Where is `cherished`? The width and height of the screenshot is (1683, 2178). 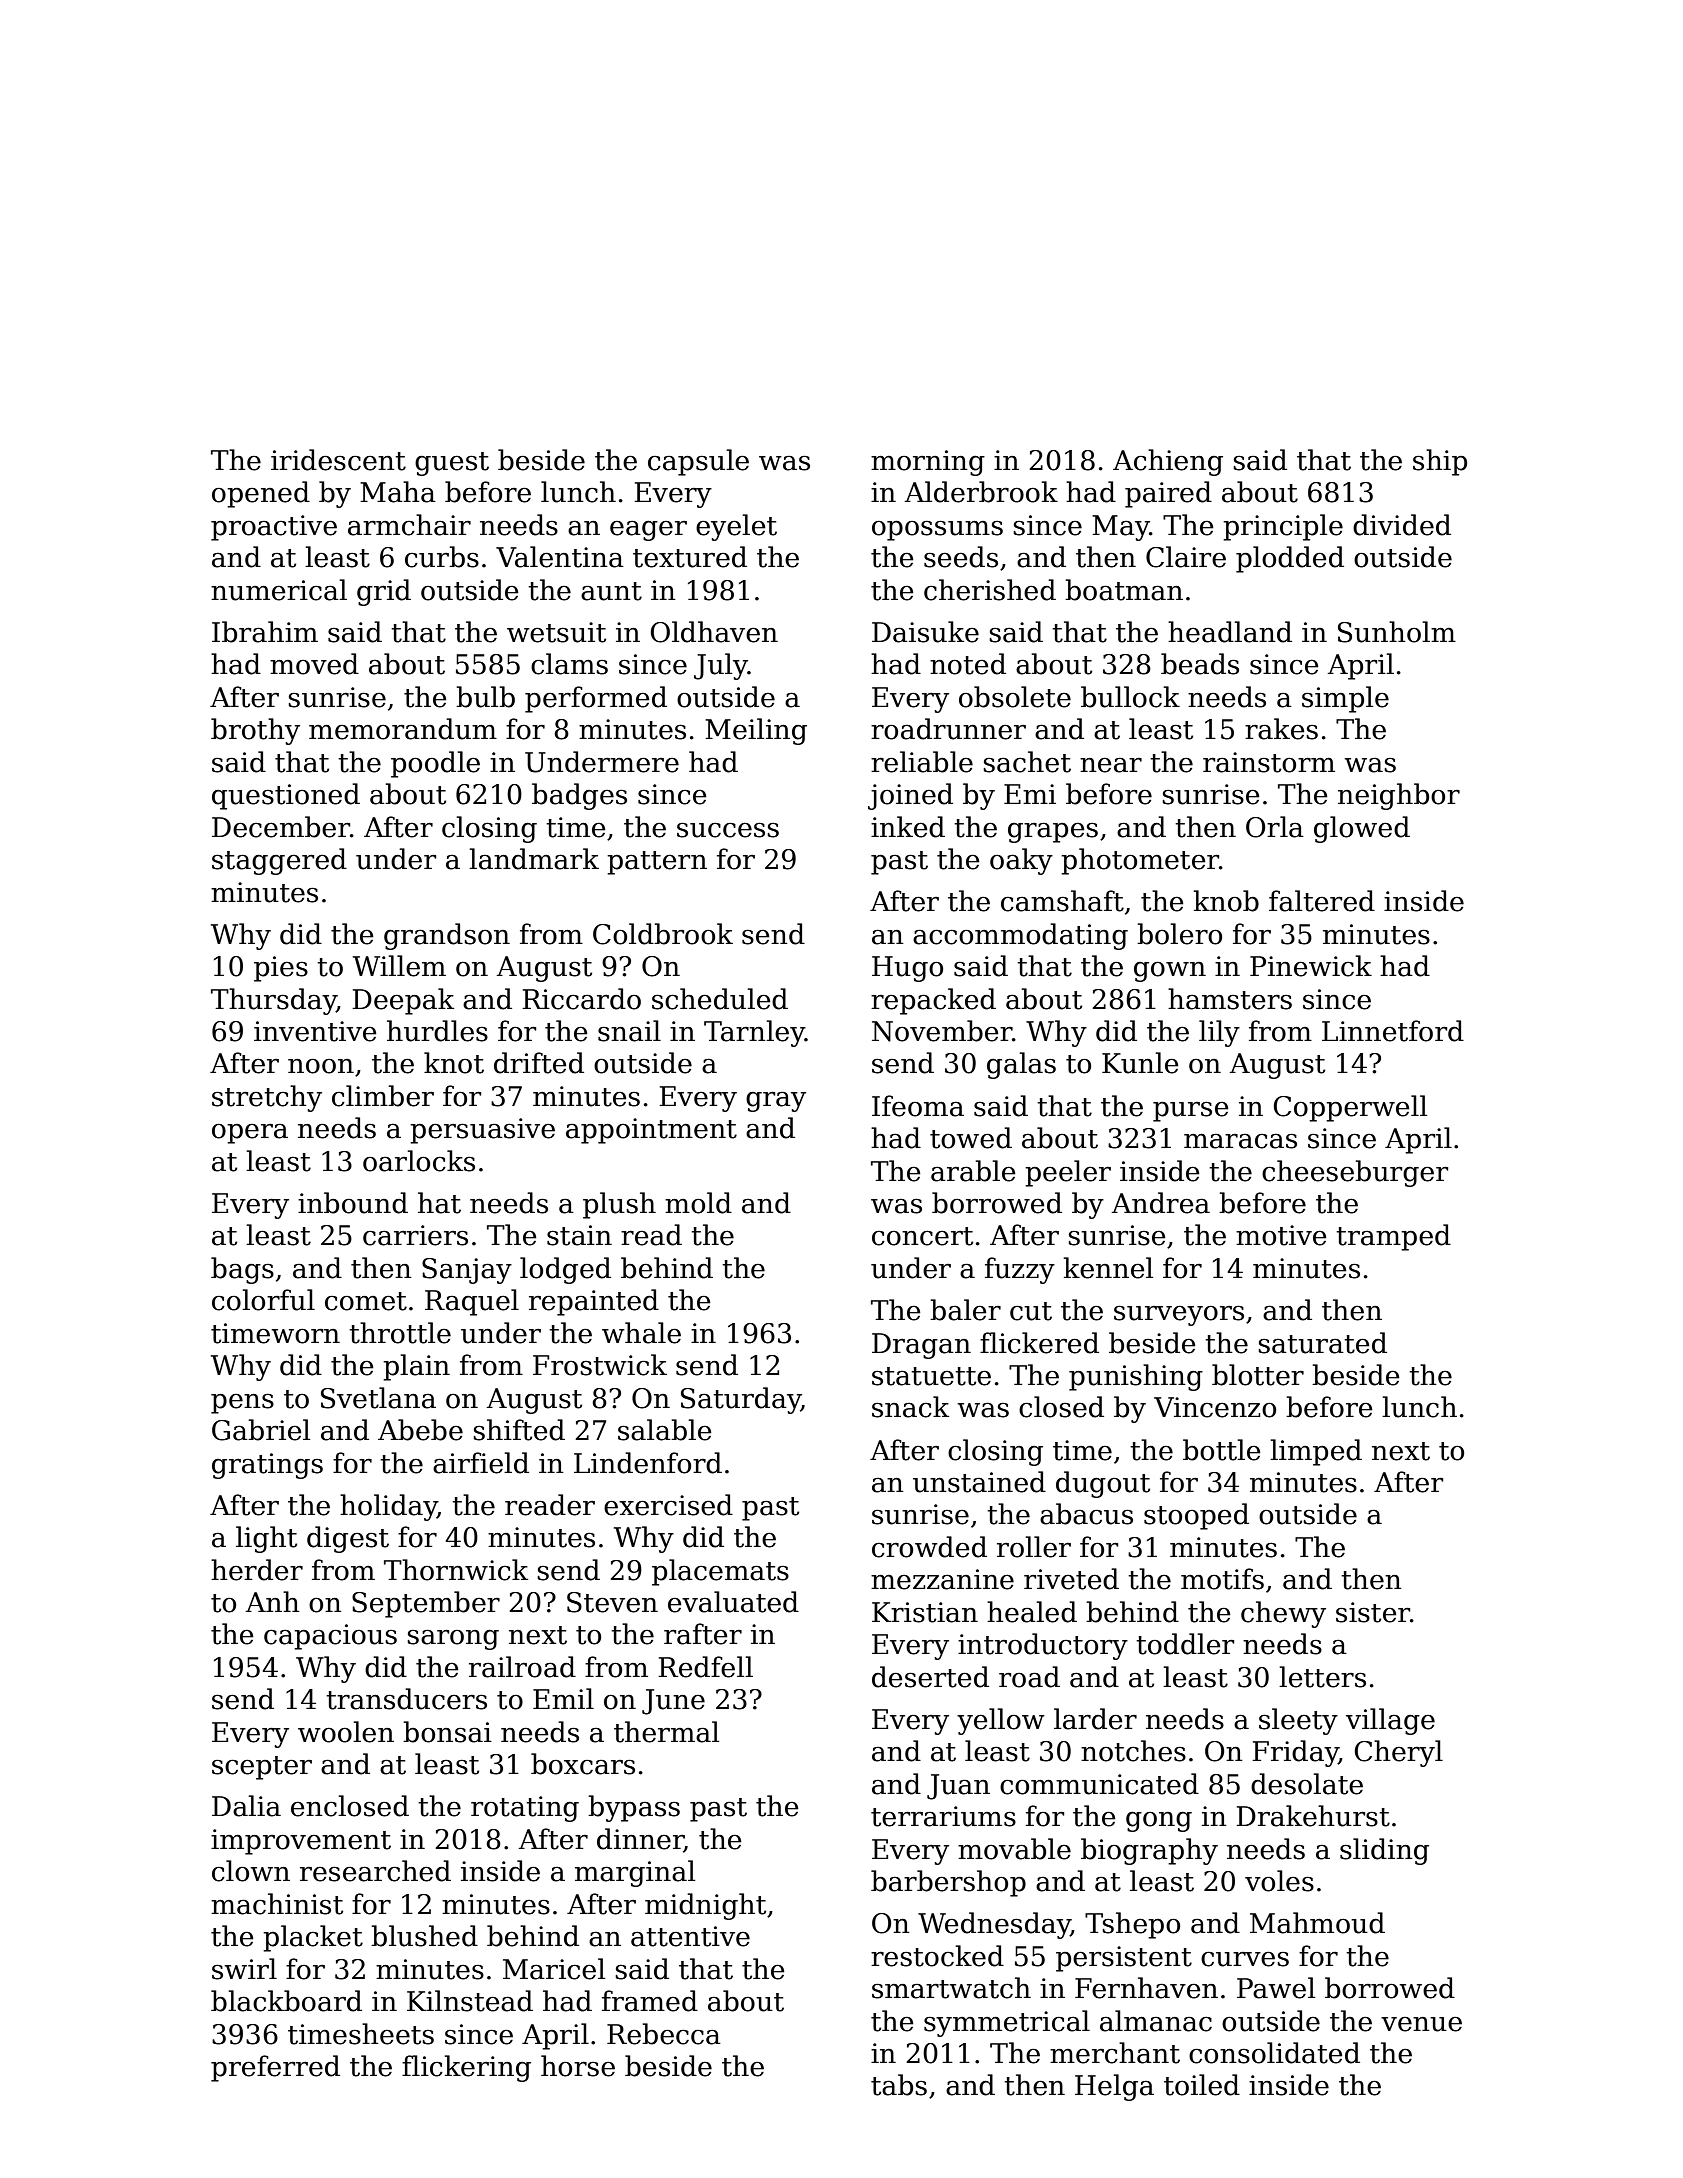
cherished is located at coordinates (990, 590).
